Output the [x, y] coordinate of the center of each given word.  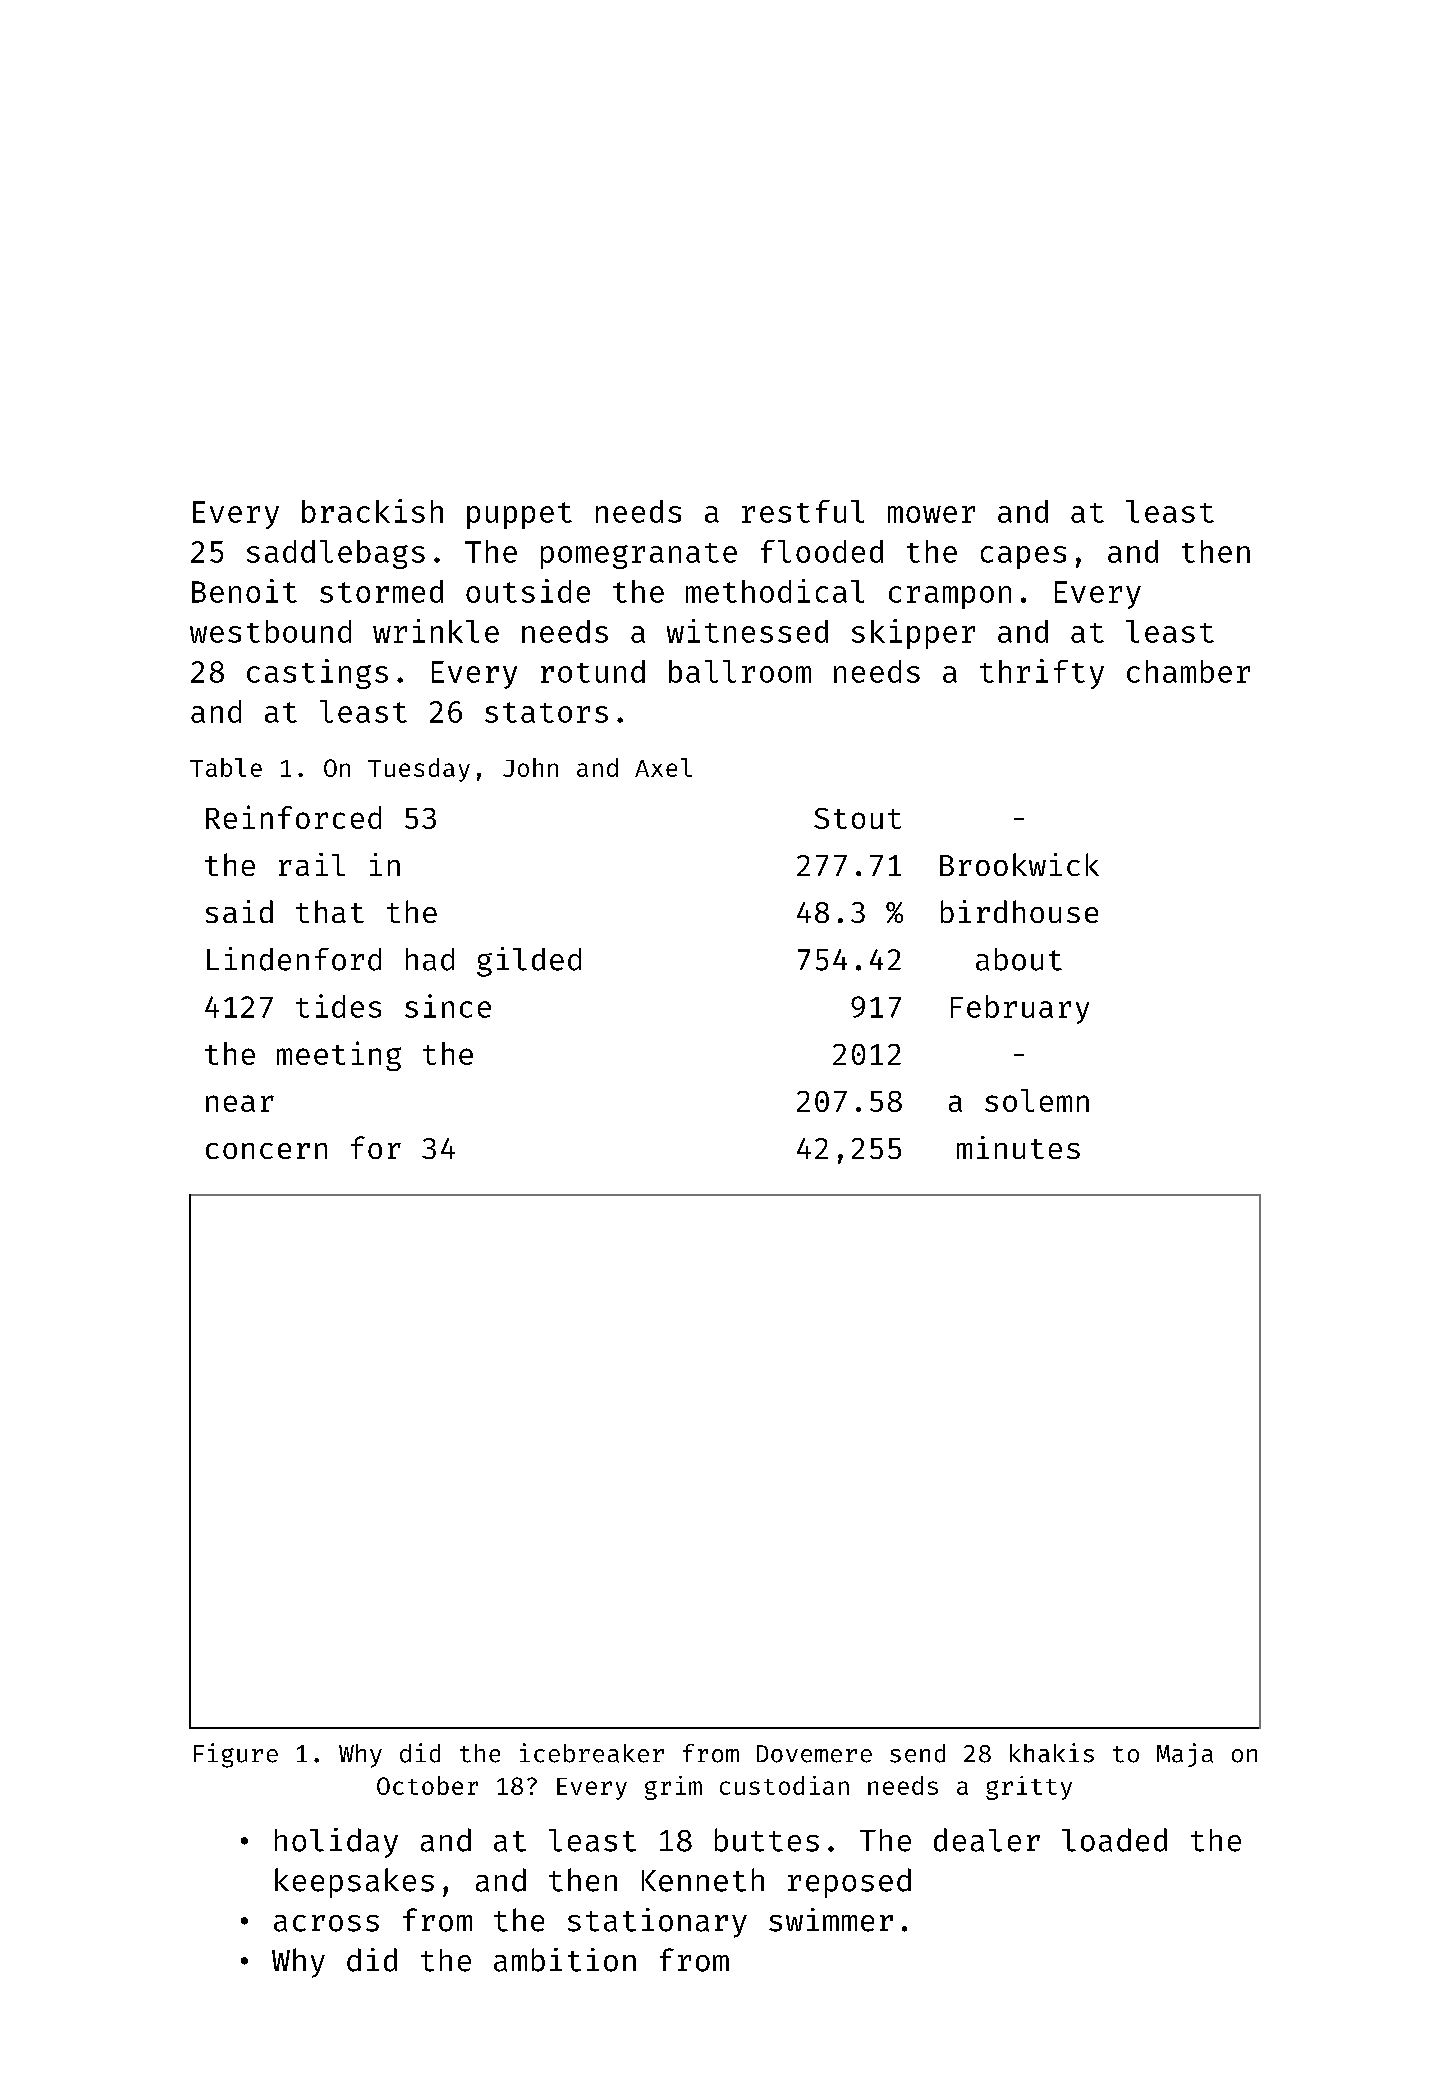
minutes [1018, 1147]
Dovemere [814, 1754]
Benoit [244, 591]
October [427, 1785]
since [448, 1006]
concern [266, 1151]
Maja [1185, 1755]
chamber [1188, 671]
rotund [593, 671]
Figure [236, 1755]
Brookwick [1019, 864]
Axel [663, 767]
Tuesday [419, 770]
